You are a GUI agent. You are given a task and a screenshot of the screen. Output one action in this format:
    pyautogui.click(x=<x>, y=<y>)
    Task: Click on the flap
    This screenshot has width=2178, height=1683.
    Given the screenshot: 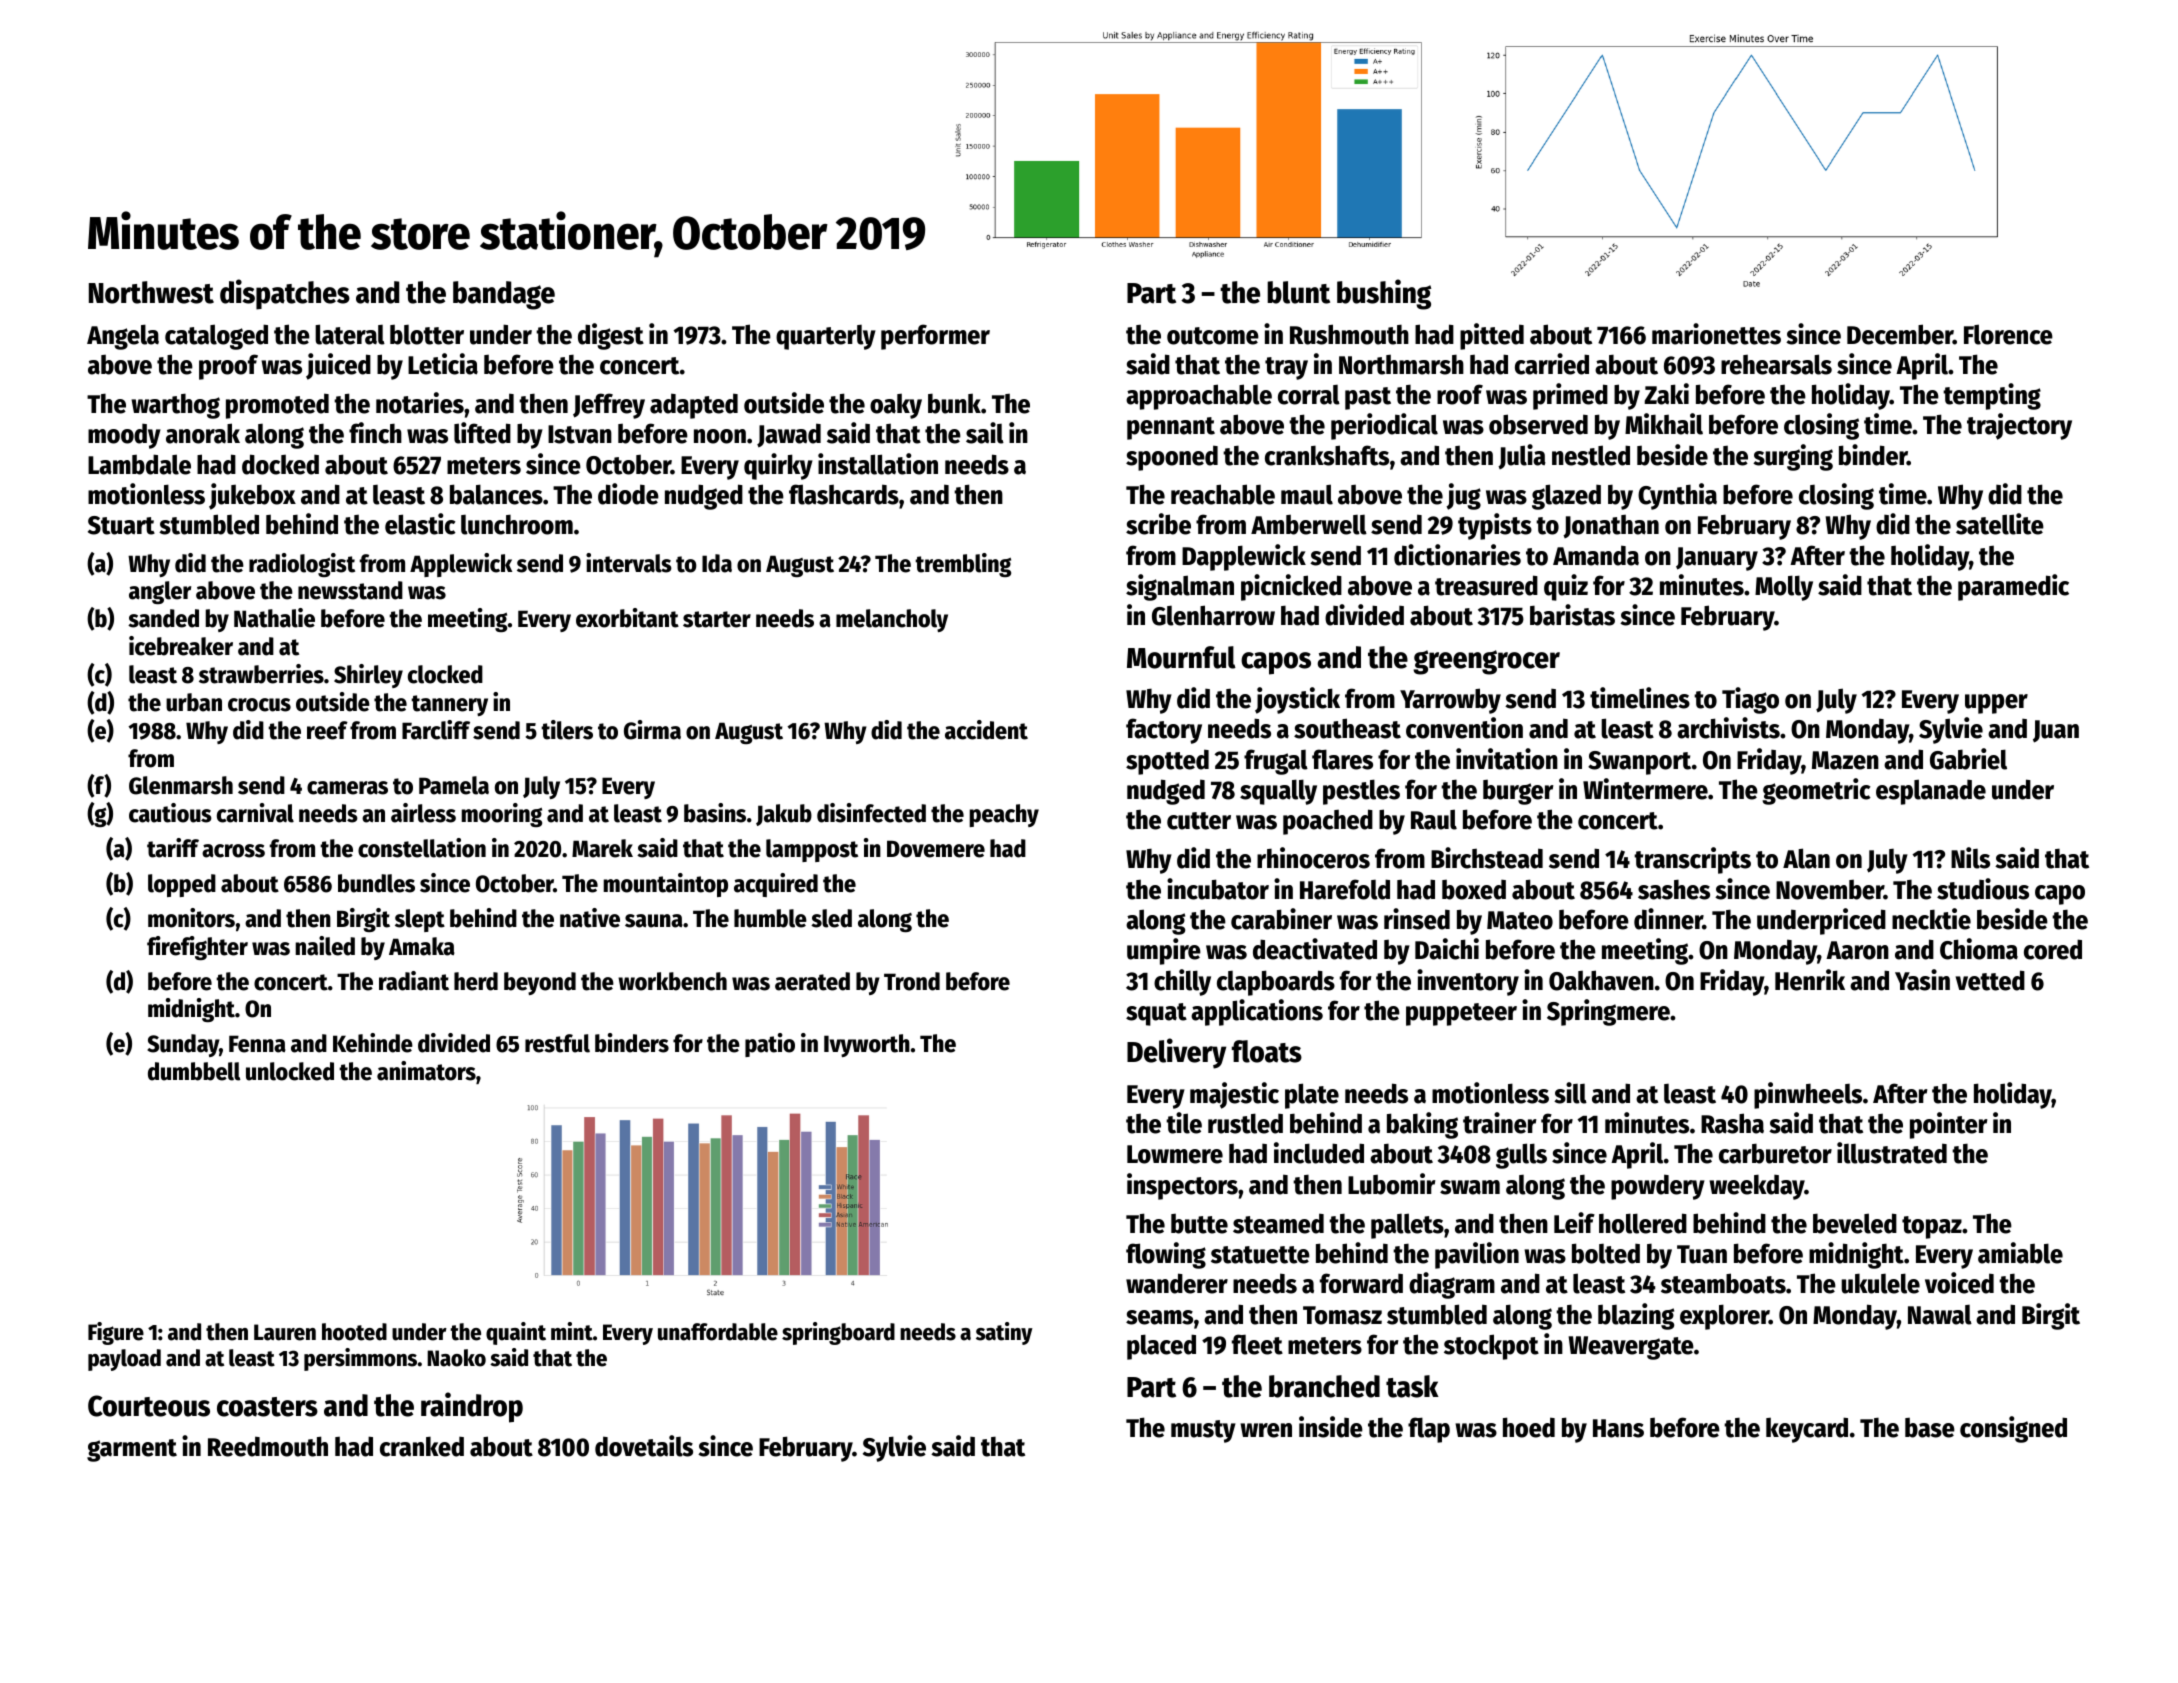 What is the action you would take?
    pyautogui.click(x=1429, y=1430)
